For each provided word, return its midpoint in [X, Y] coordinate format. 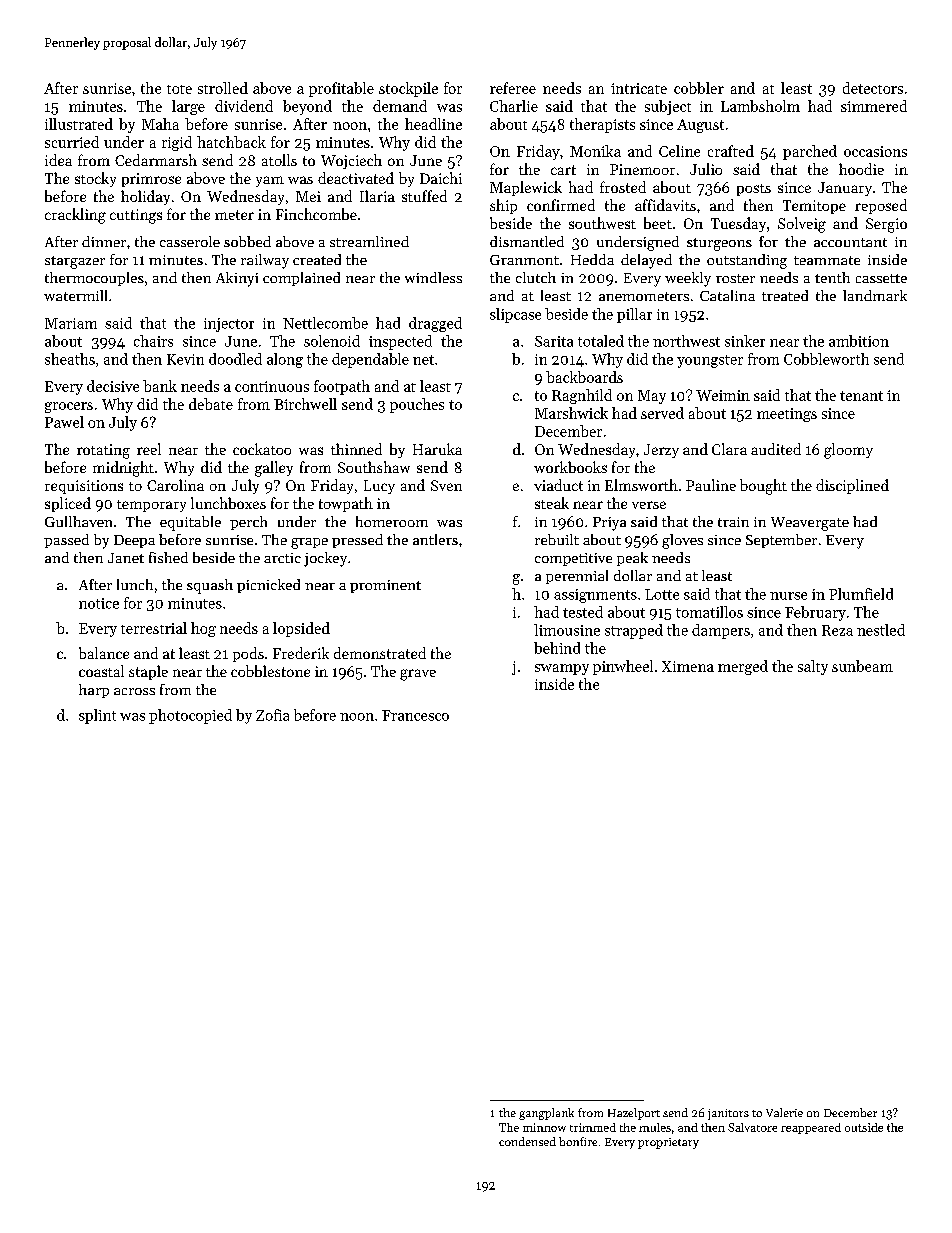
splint [97, 716]
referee [513, 88]
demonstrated [380, 653]
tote [179, 89]
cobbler [699, 88]
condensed [527, 1141]
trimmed [593, 1127]
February [815, 613]
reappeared [811, 1128]
